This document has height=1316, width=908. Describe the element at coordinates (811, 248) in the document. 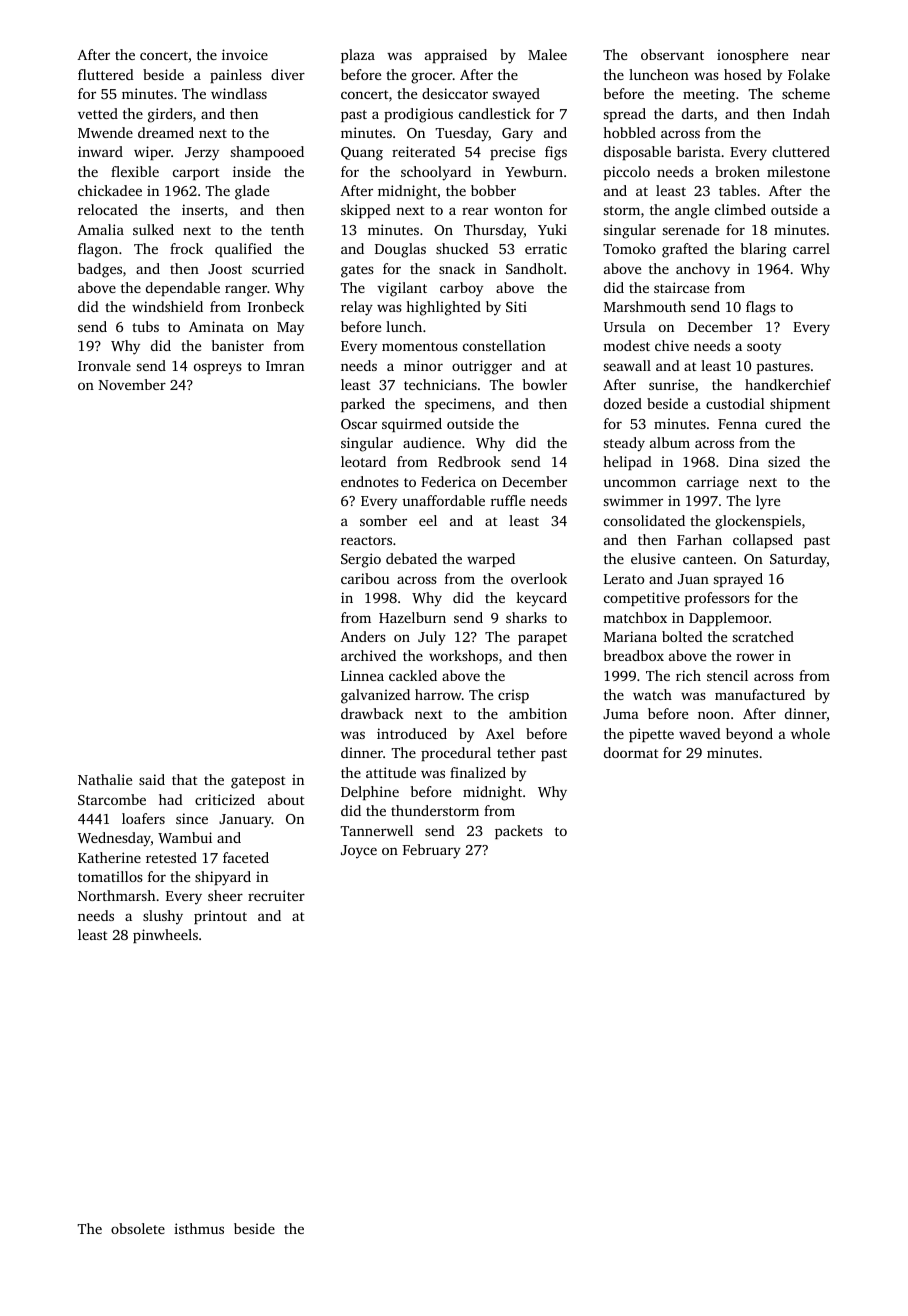

I see `carrel` at that location.
